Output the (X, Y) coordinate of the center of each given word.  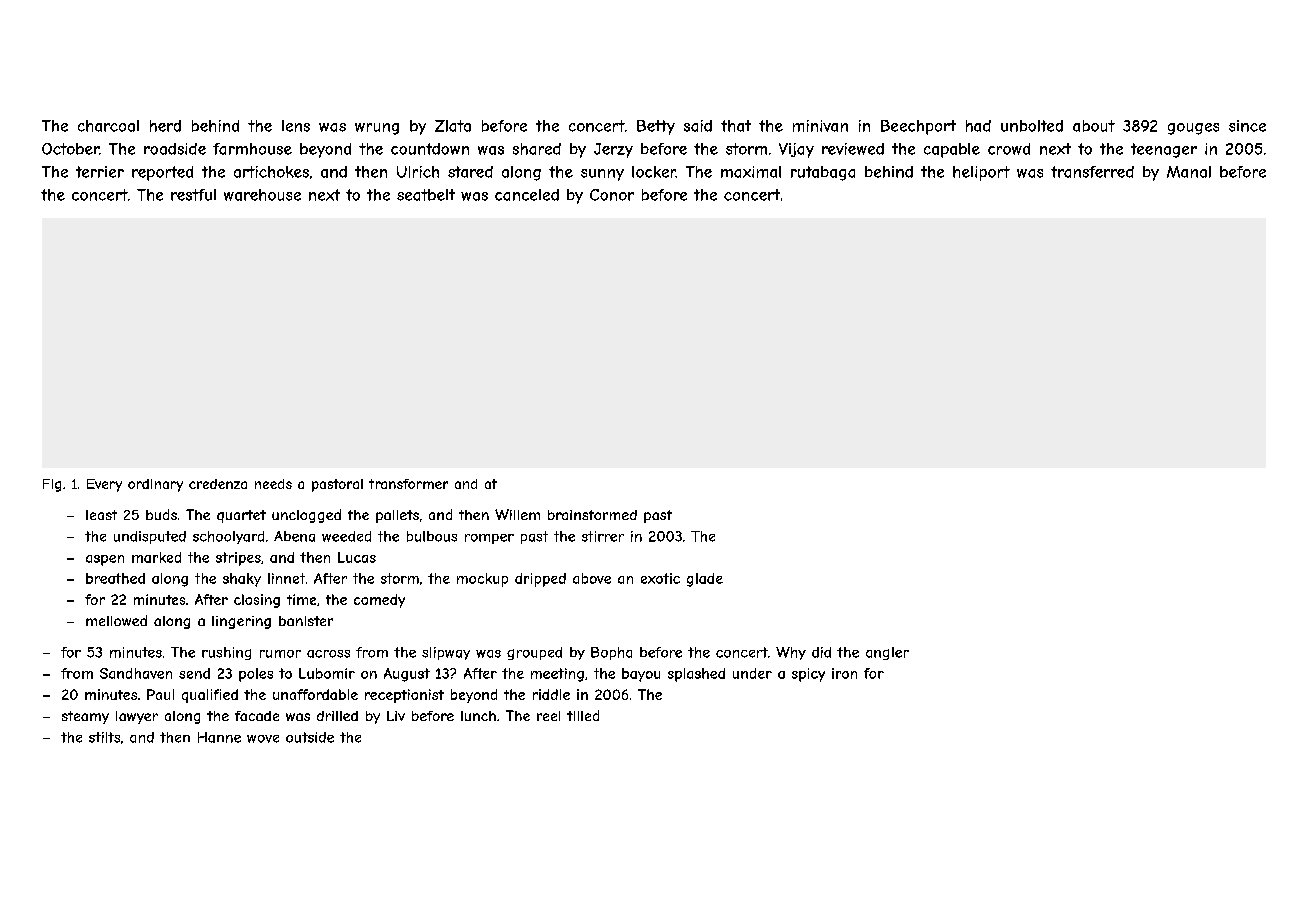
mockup (482, 580)
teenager (1164, 150)
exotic (660, 578)
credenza (218, 484)
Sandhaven (136, 673)
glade (705, 580)
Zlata (453, 126)
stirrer (603, 536)
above (592, 578)
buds (161, 514)
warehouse (262, 195)
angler (887, 653)
